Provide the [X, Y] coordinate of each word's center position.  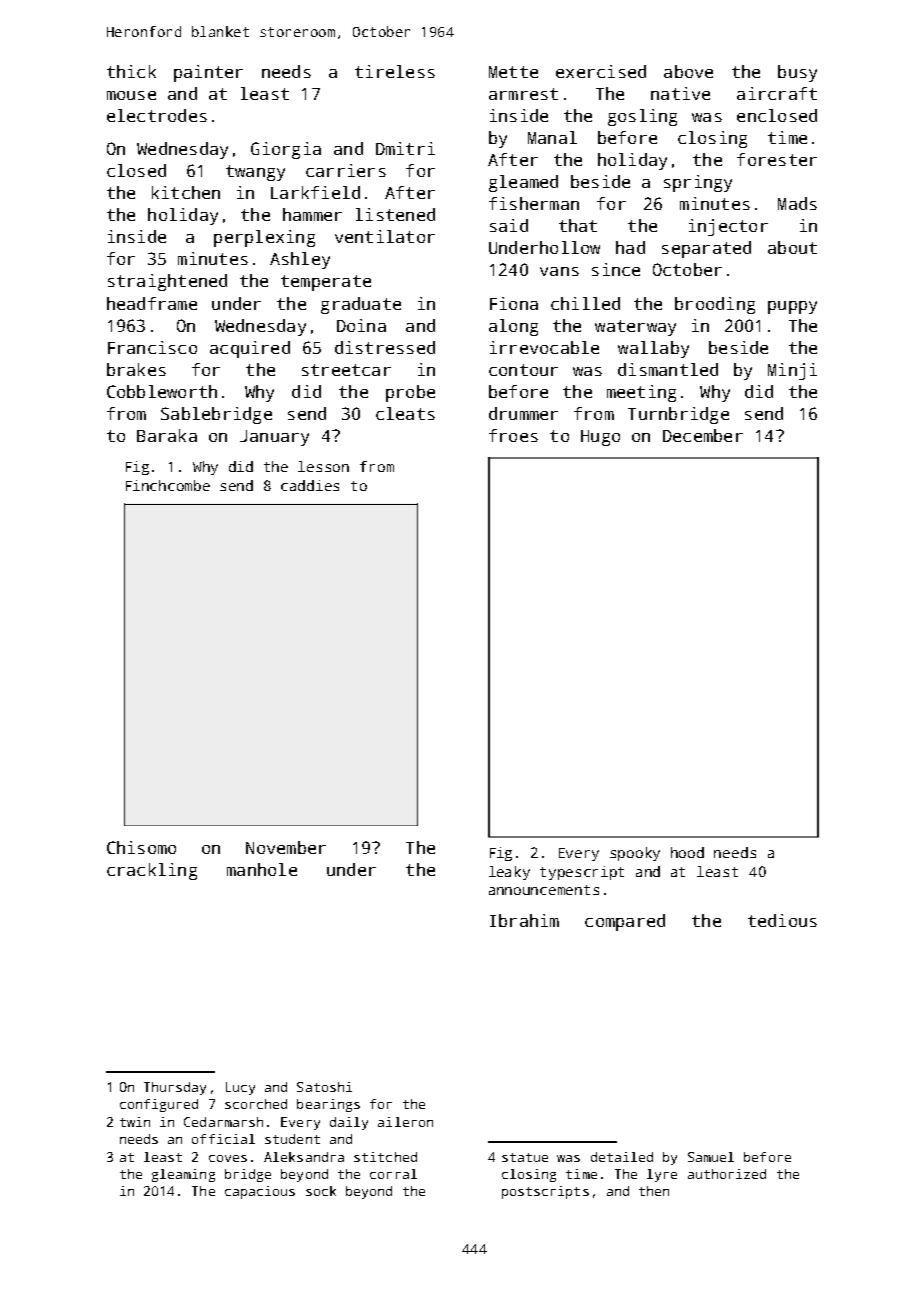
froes [513, 435]
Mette [513, 72]
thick [131, 71]
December [703, 435]
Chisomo [141, 847]
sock [321, 1191]
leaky [509, 873]
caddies [310, 485]
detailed [622, 1157]
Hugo [600, 438]
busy [797, 73]
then [654, 1191]
